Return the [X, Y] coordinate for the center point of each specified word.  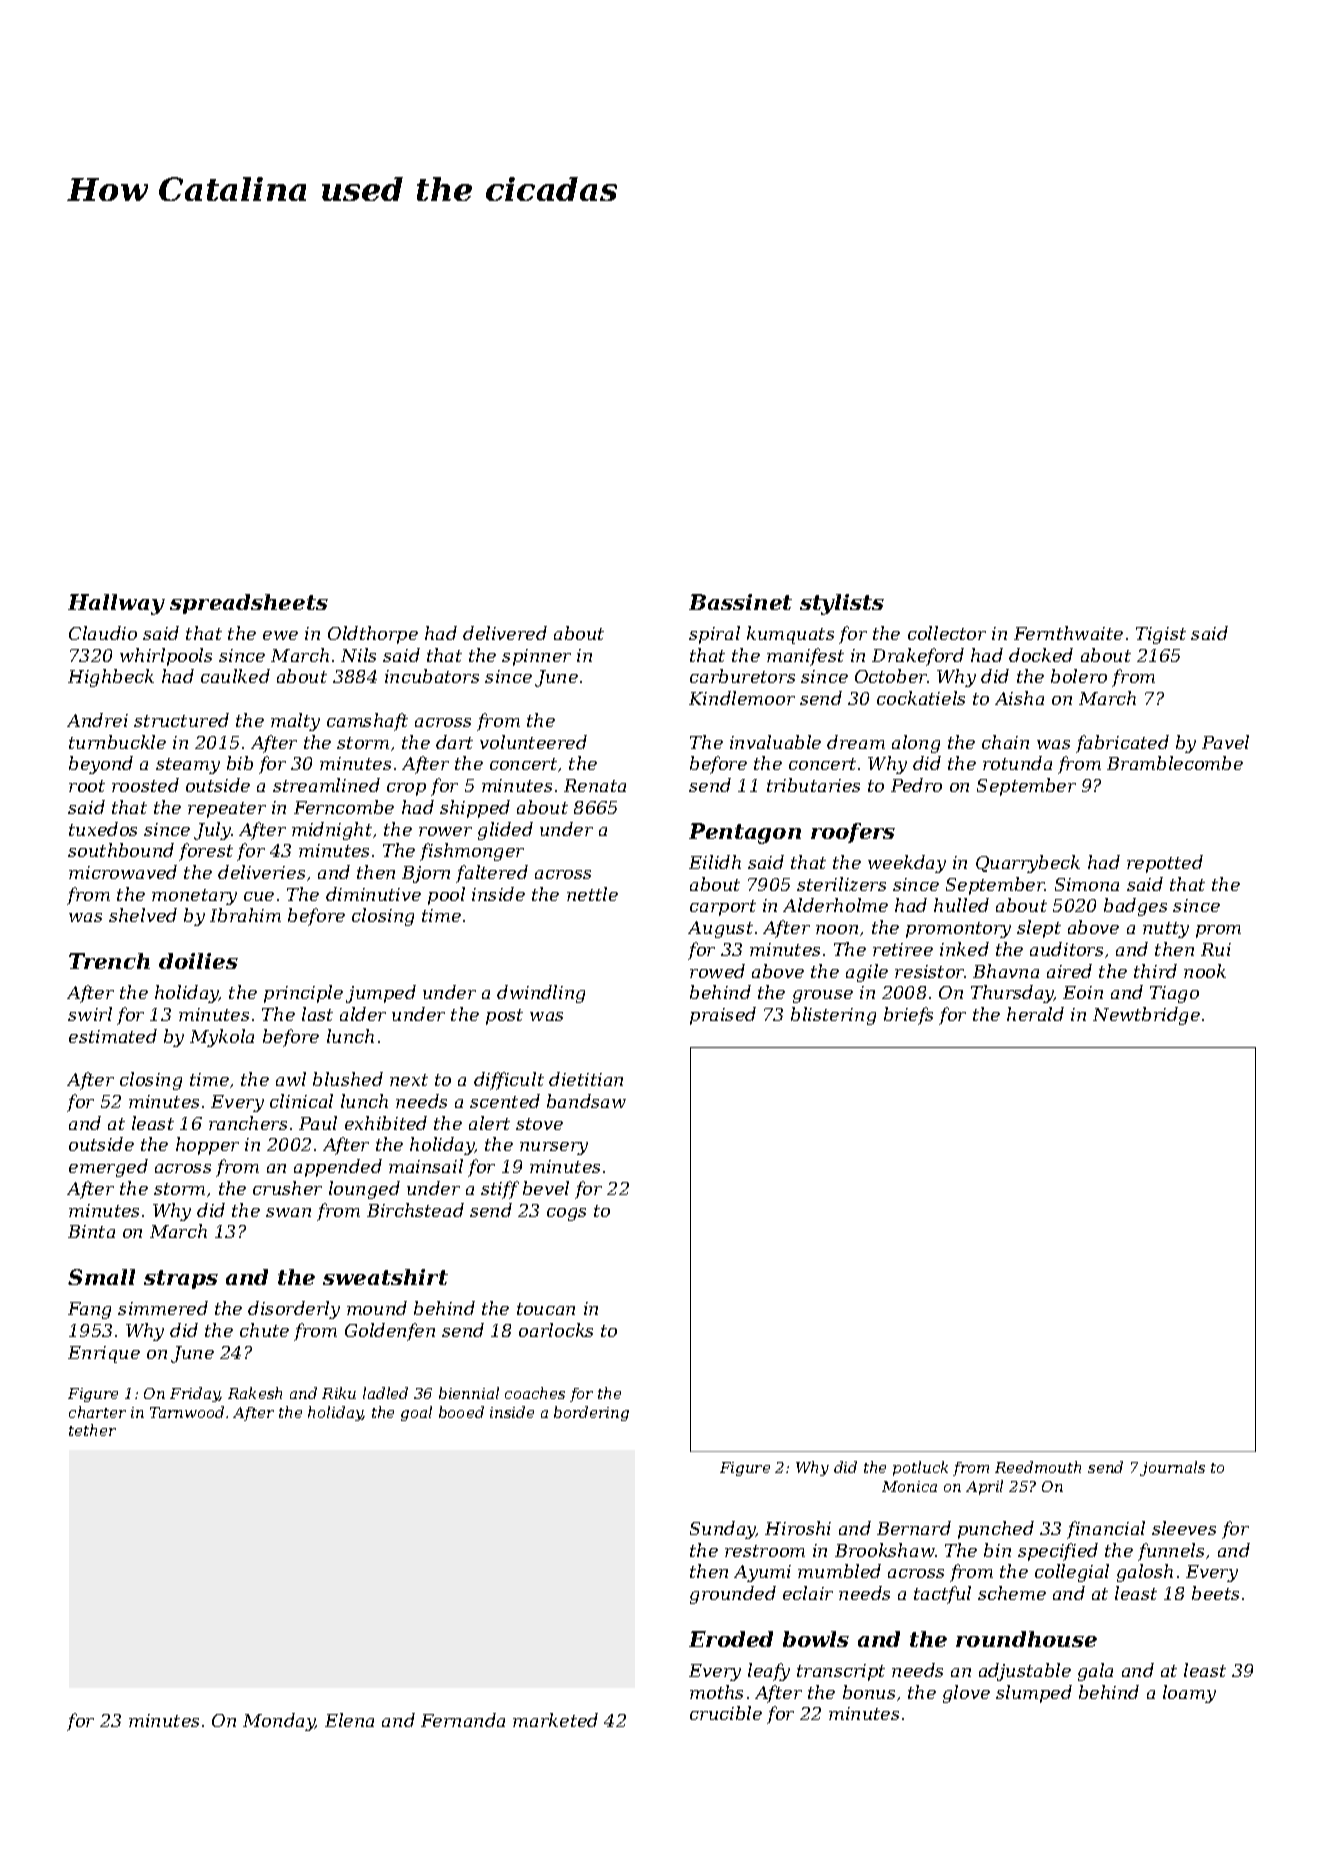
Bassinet [740, 602]
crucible [726, 1713]
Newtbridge [1146, 1016]
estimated [113, 1036]
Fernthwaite [1068, 633]
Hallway [116, 604]
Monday [279, 1722]
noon [837, 929]
